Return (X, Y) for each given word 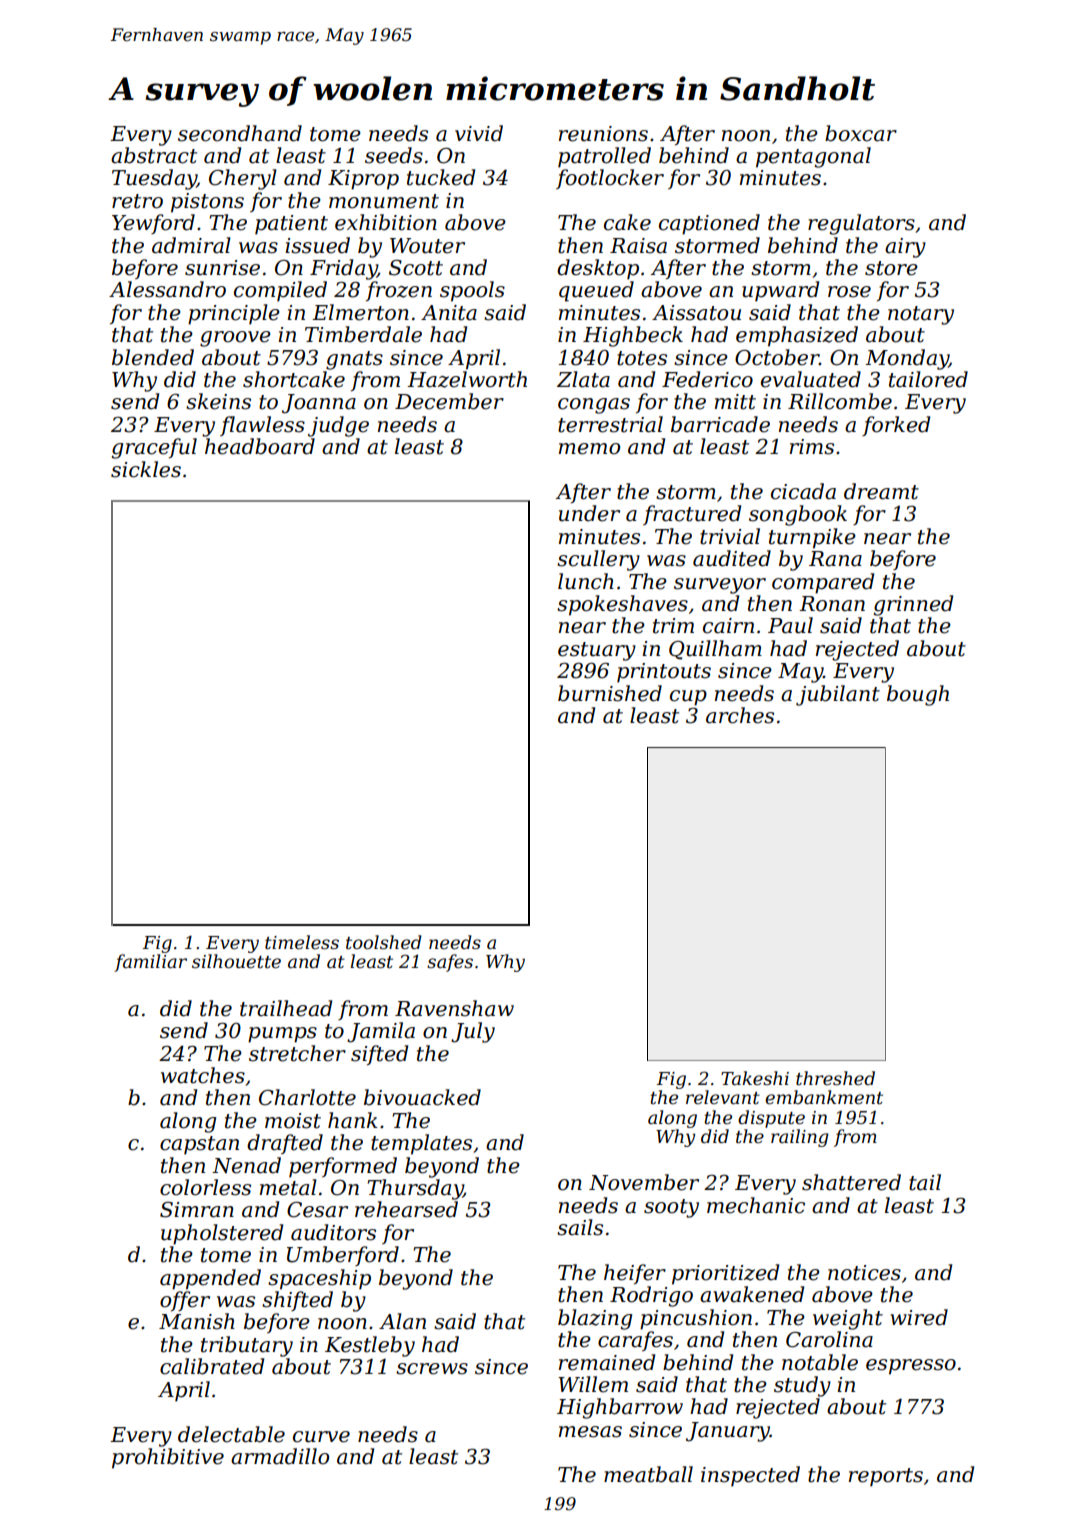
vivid (479, 133)
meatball (648, 1474)
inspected (750, 1476)
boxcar (861, 133)
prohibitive (168, 1458)
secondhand (240, 133)
